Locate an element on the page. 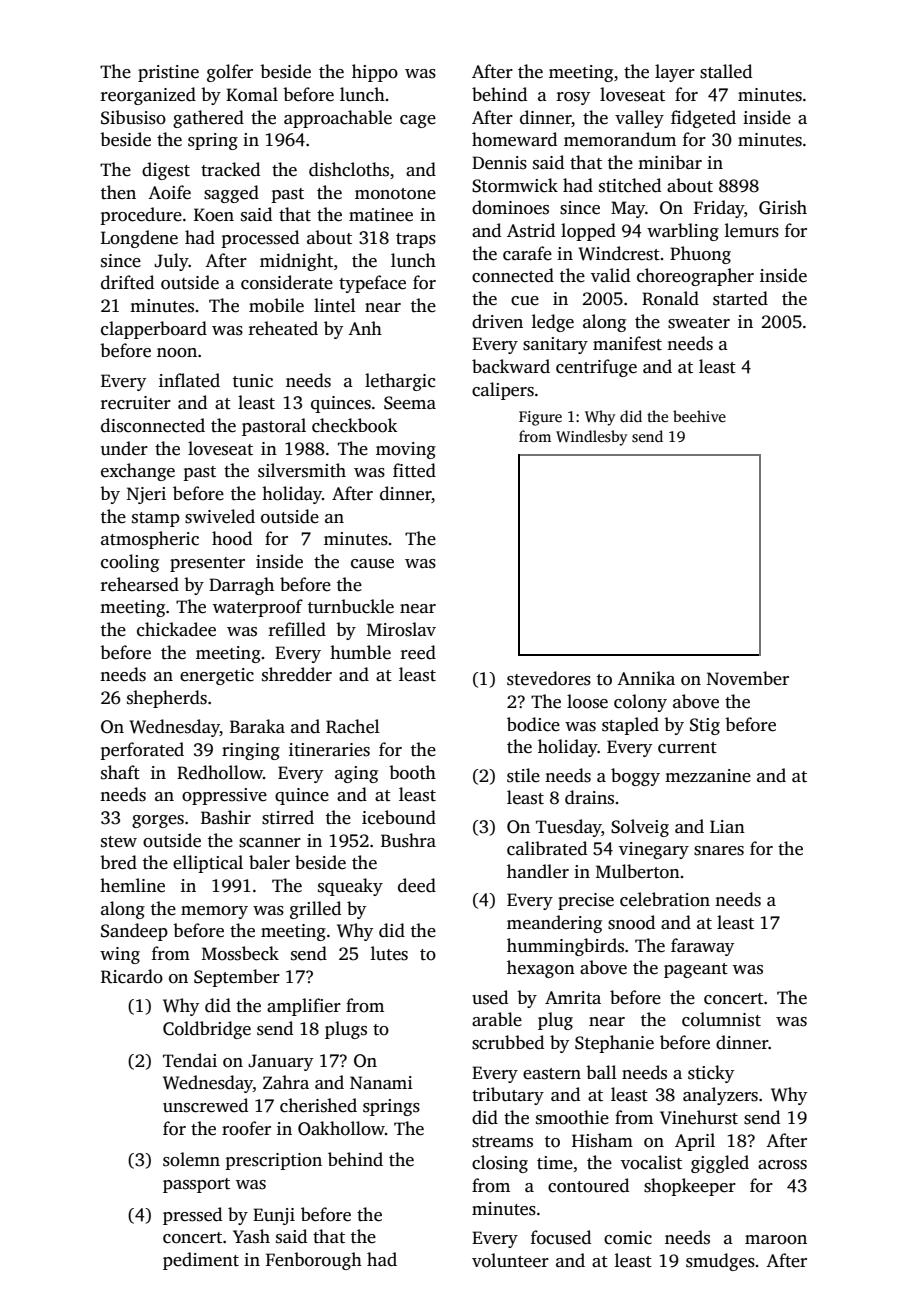 Image resolution: width=908 pixels, height=1316 pixels. gorges is located at coordinates (158, 821).
